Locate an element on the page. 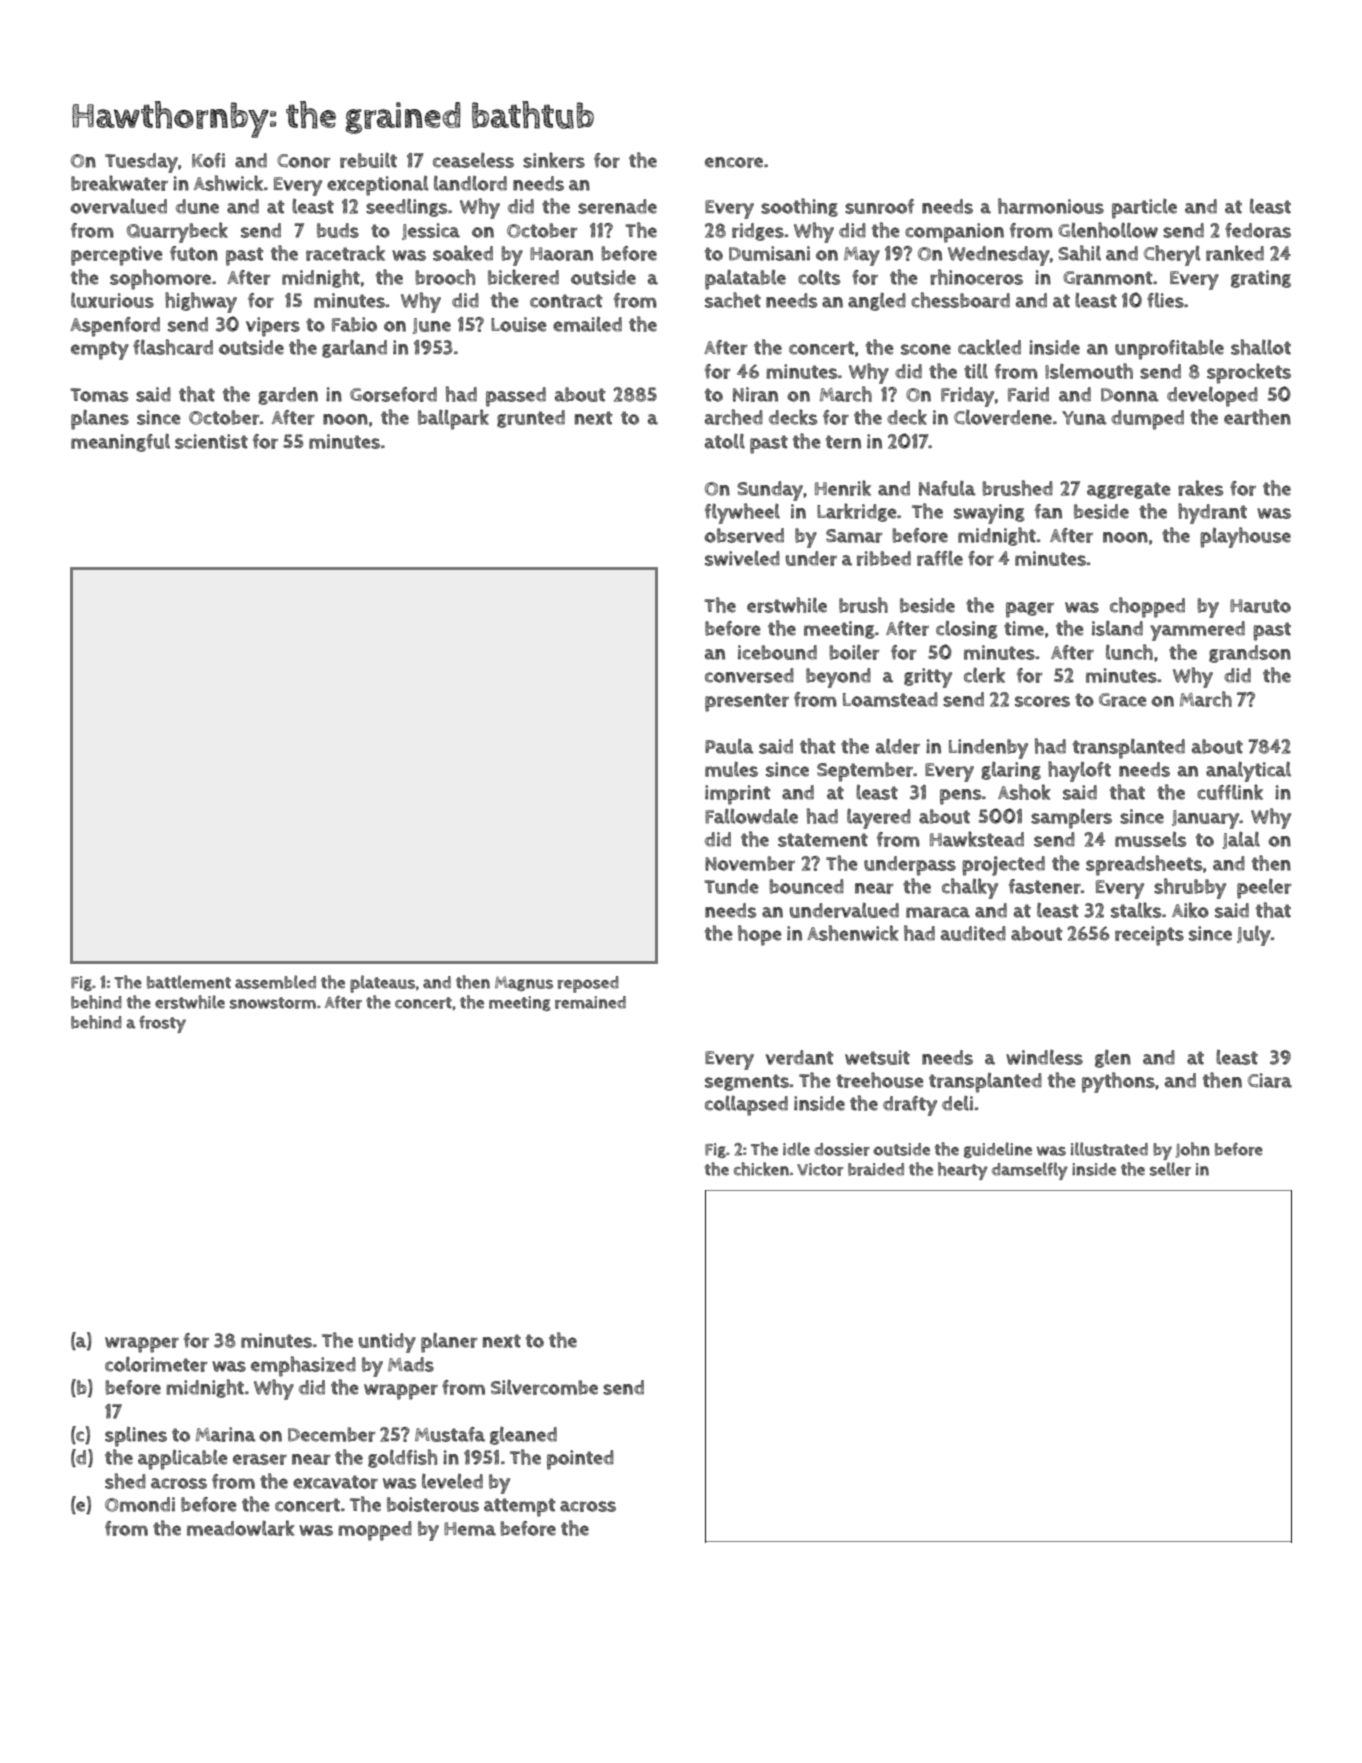 This image has height=1763, width=1362. seller is located at coordinates (1170, 1169).
